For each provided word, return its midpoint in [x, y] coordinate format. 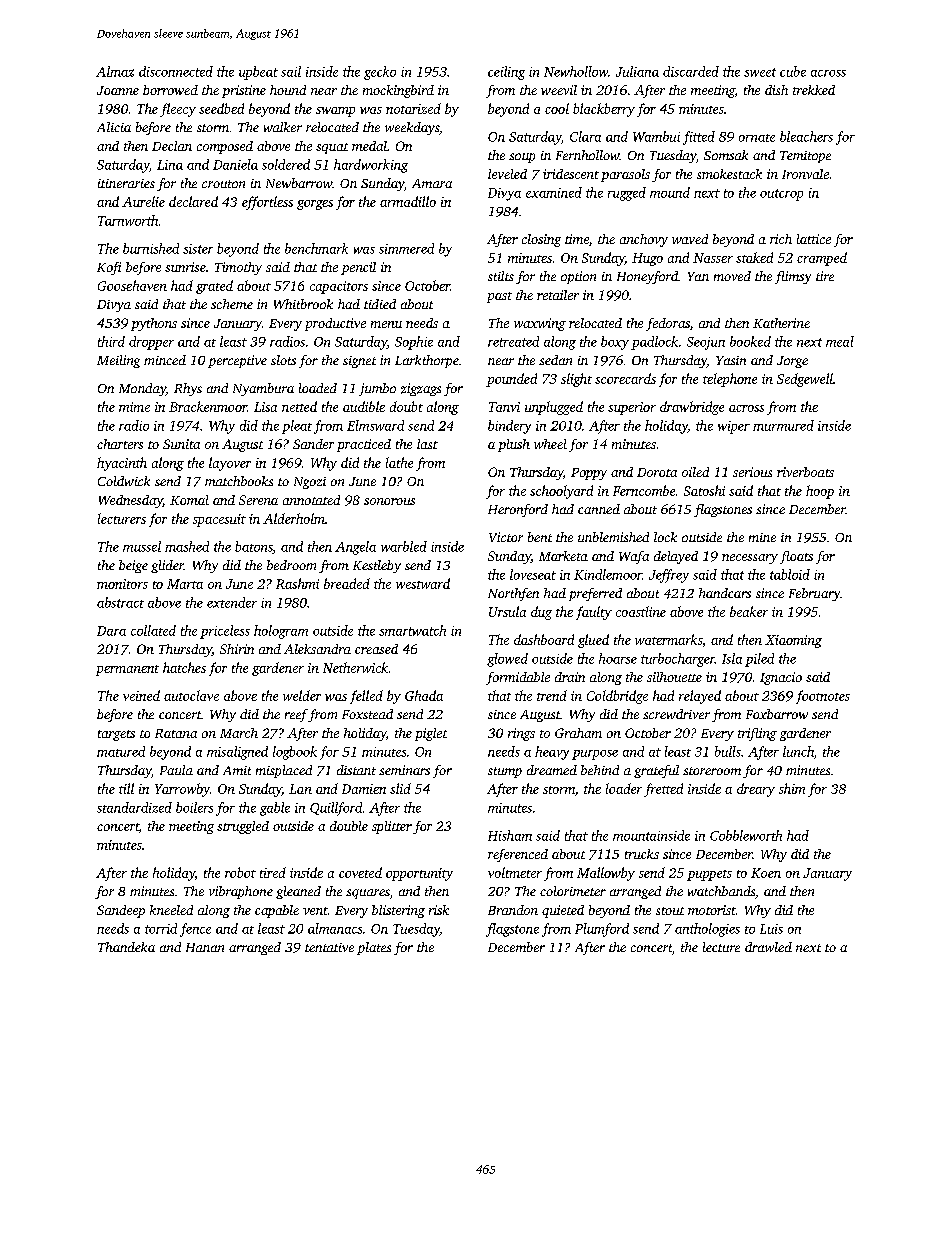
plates [374, 948]
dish [776, 90]
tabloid [790, 574]
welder [302, 695]
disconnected [176, 71]
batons [254, 547]
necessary [750, 559]
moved [732, 276]
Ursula [507, 611]
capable [277, 911]
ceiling [506, 73]
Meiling [118, 361]
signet [359, 362]
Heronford [518, 510]
